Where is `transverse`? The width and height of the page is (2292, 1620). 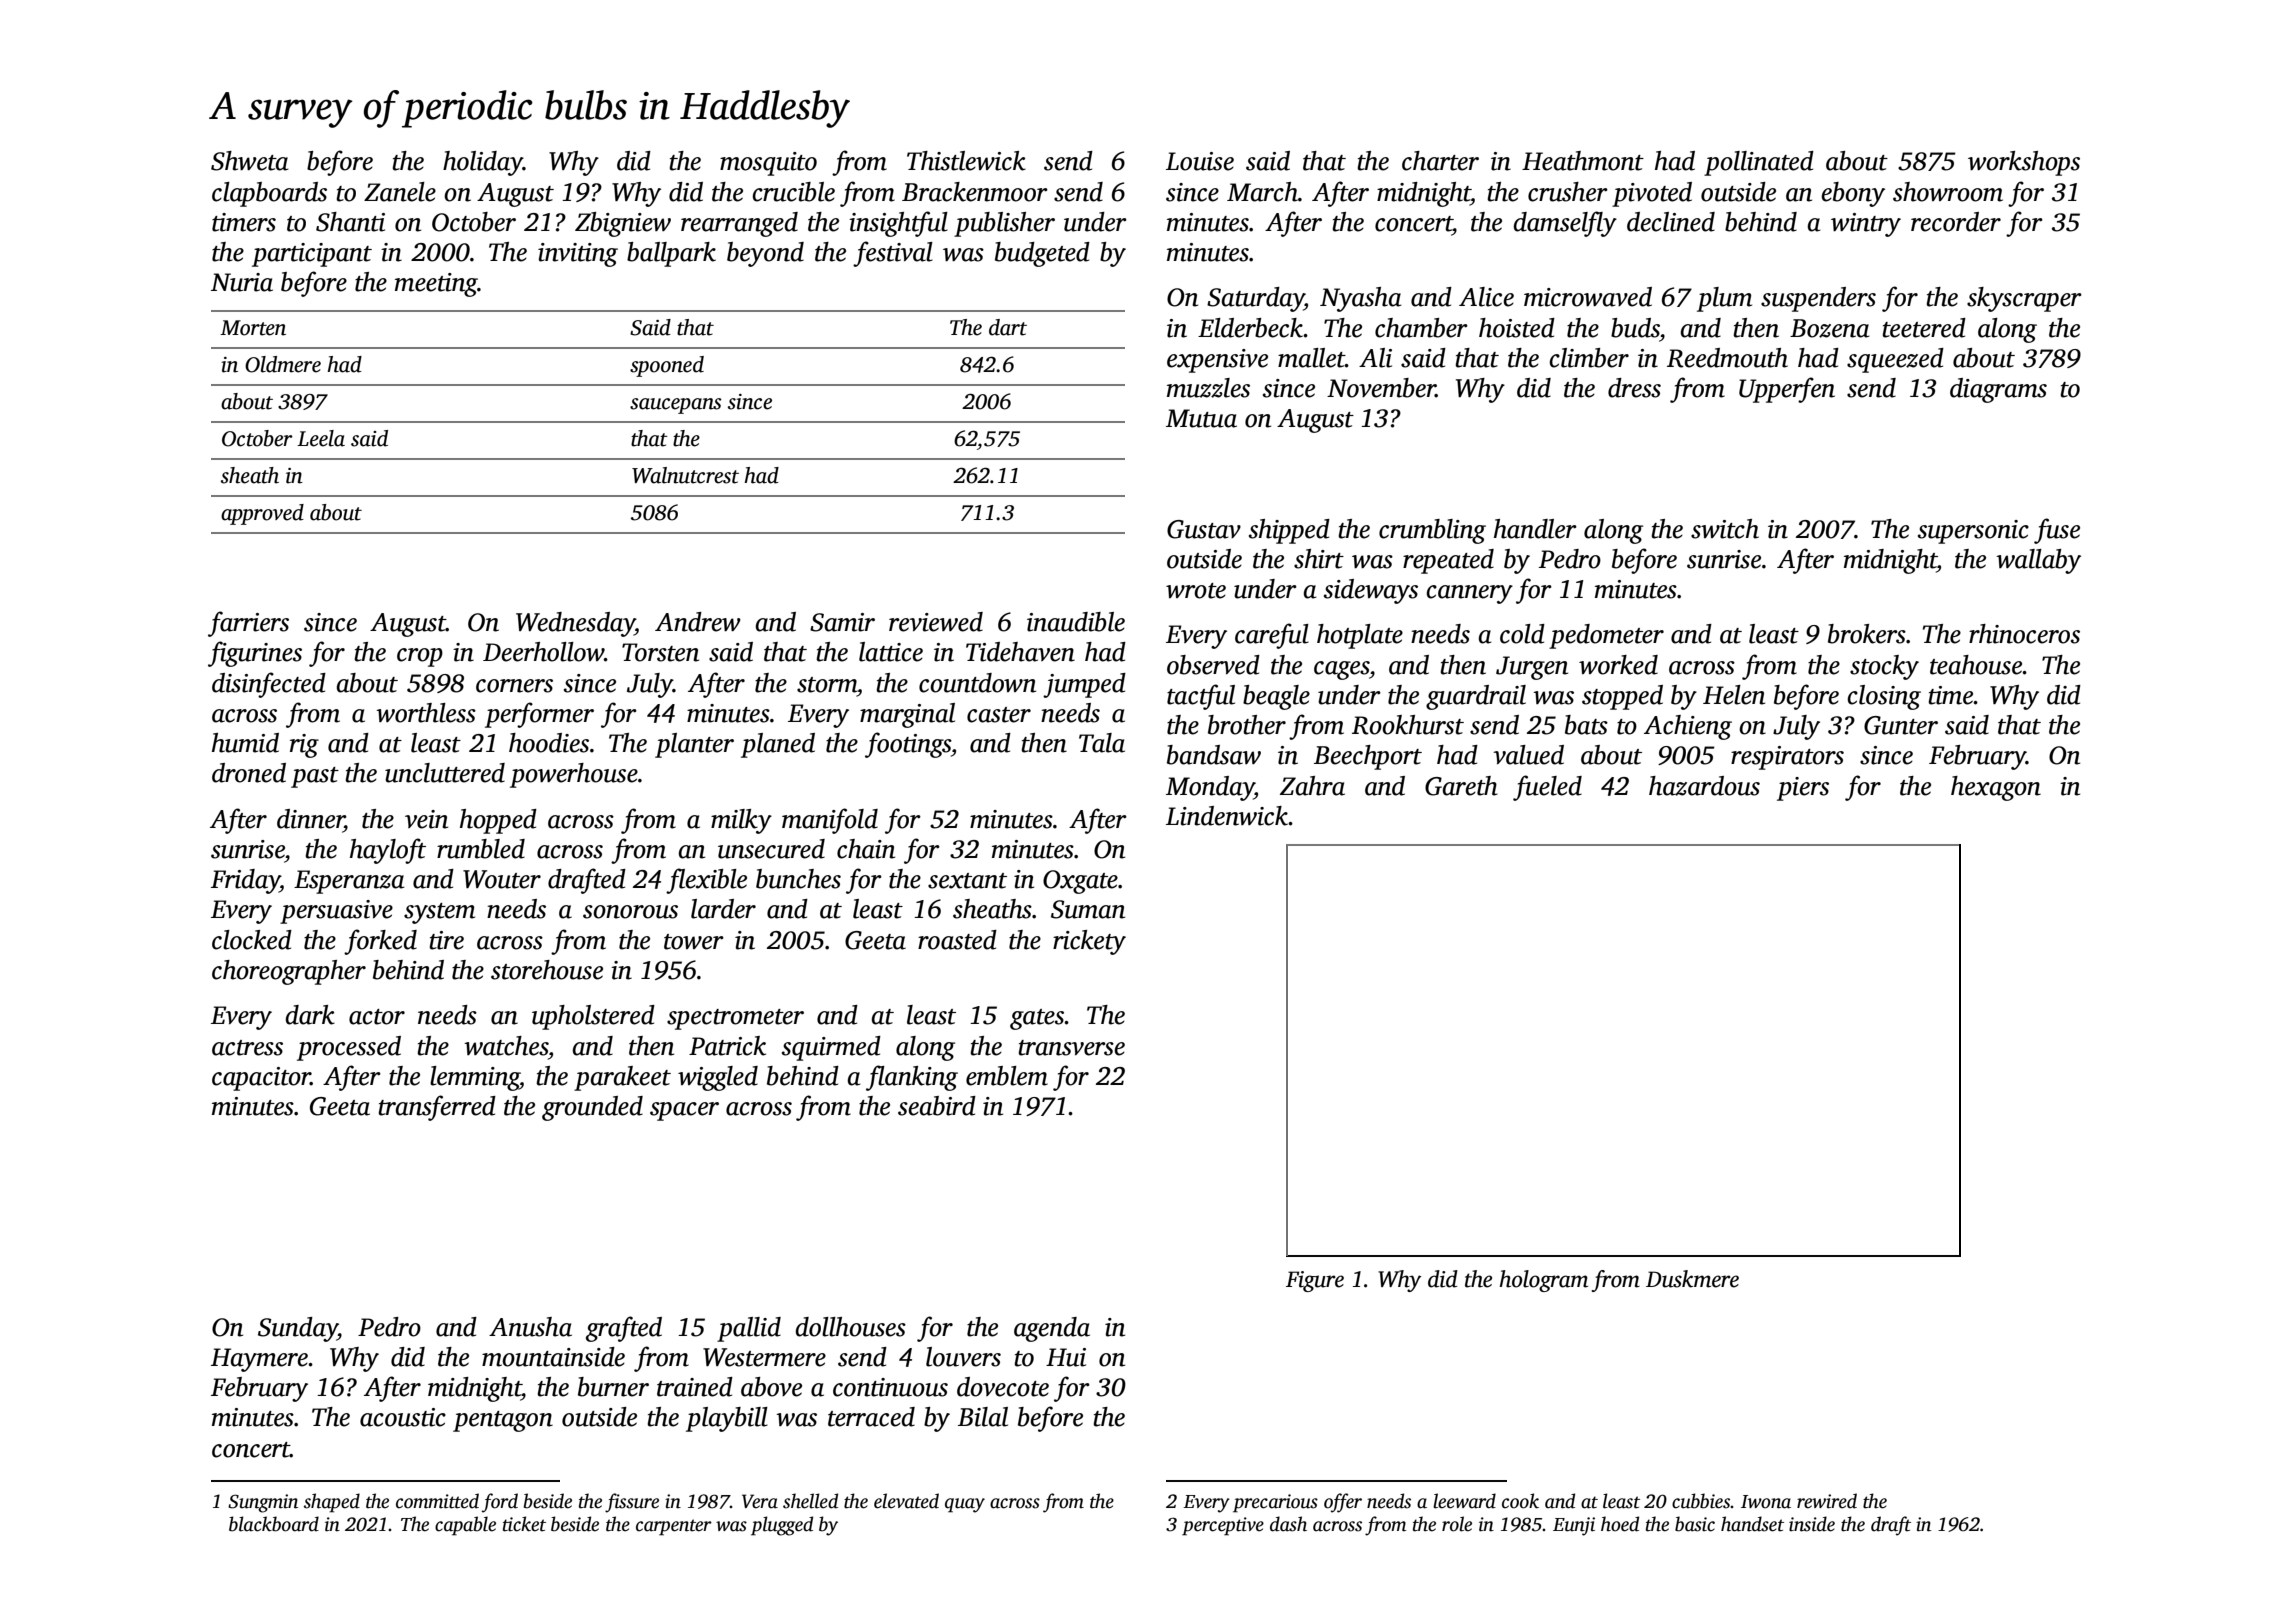 transverse is located at coordinates (1071, 1048).
